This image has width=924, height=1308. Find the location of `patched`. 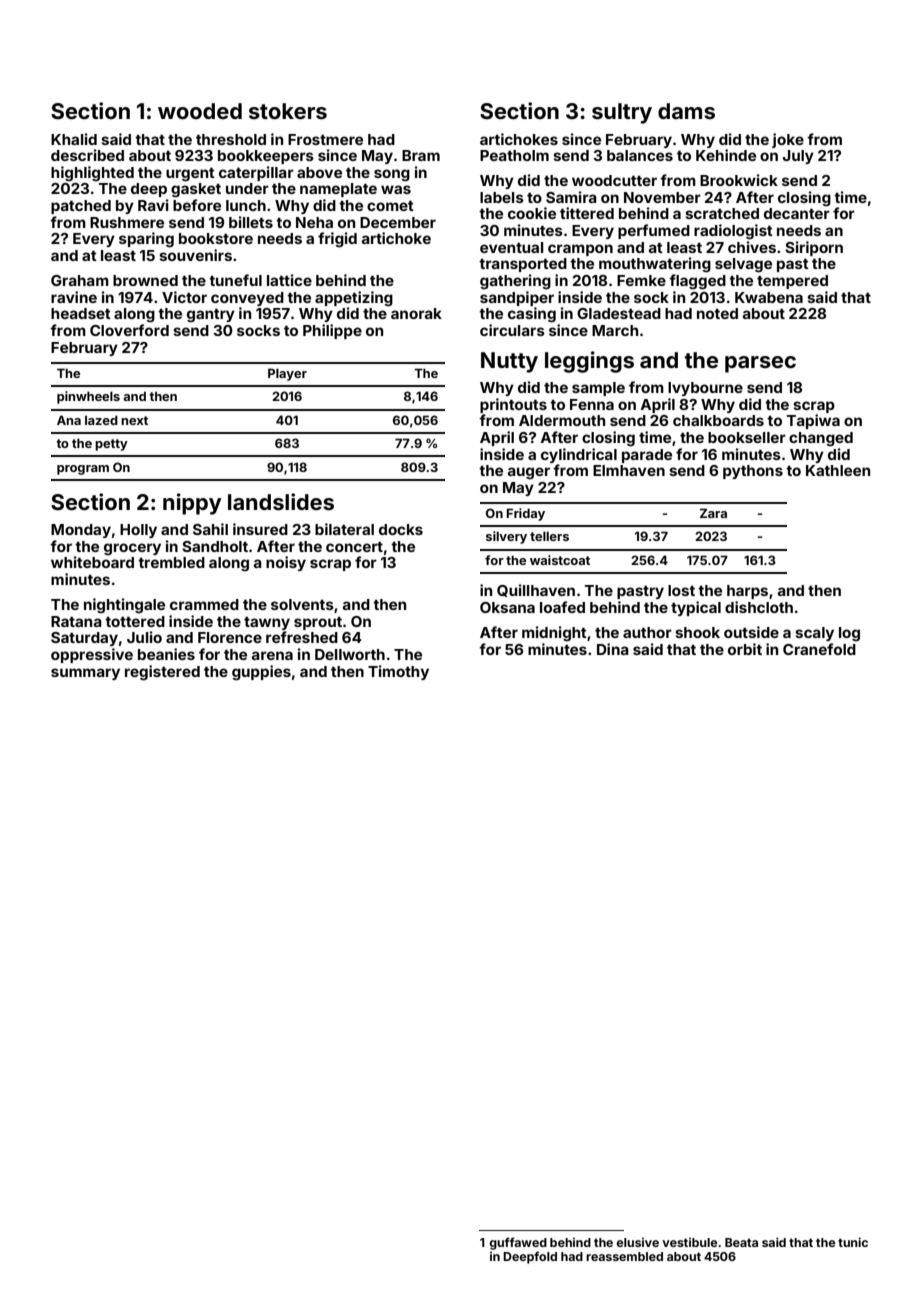

patched is located at coordinates (81, 207).
